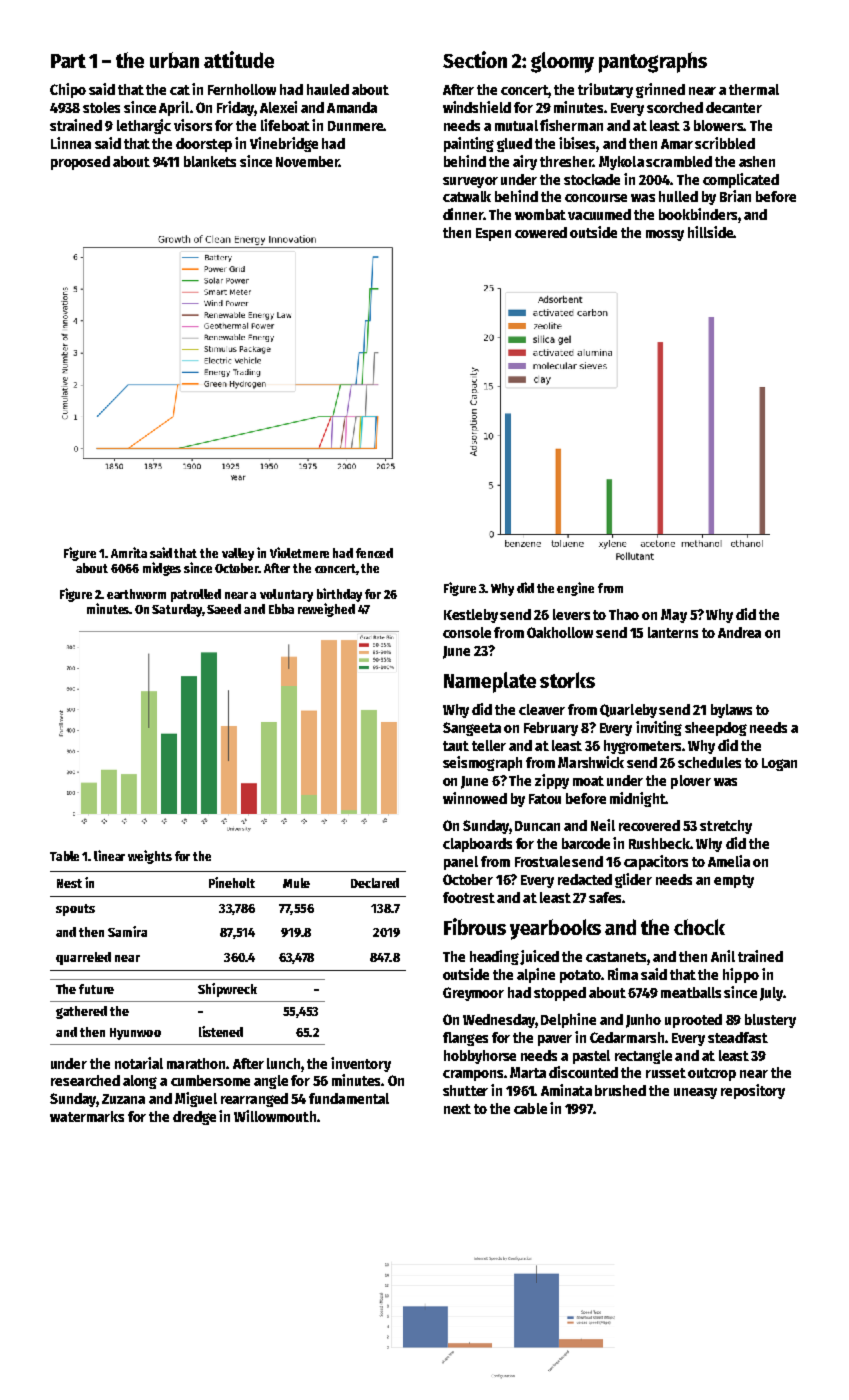 The height and width of the image is (1400, 849). Describe the element at coordinates (80, 163) in the image. I see `proposed` at that location.
